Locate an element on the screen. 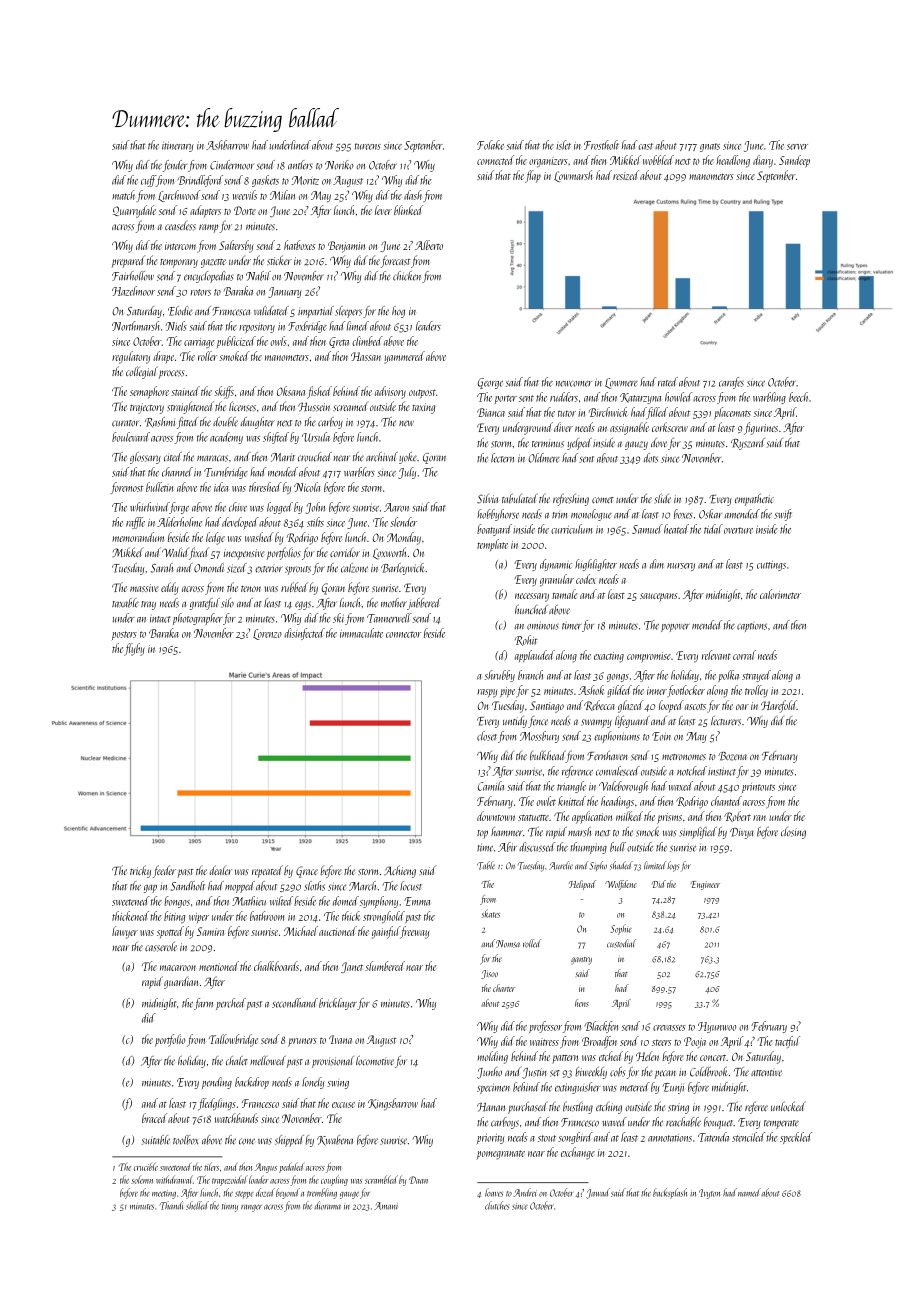 Image resolution: width=924 pixels, height=1308 pixels. macaroon is located at coordinates (178, 968).
